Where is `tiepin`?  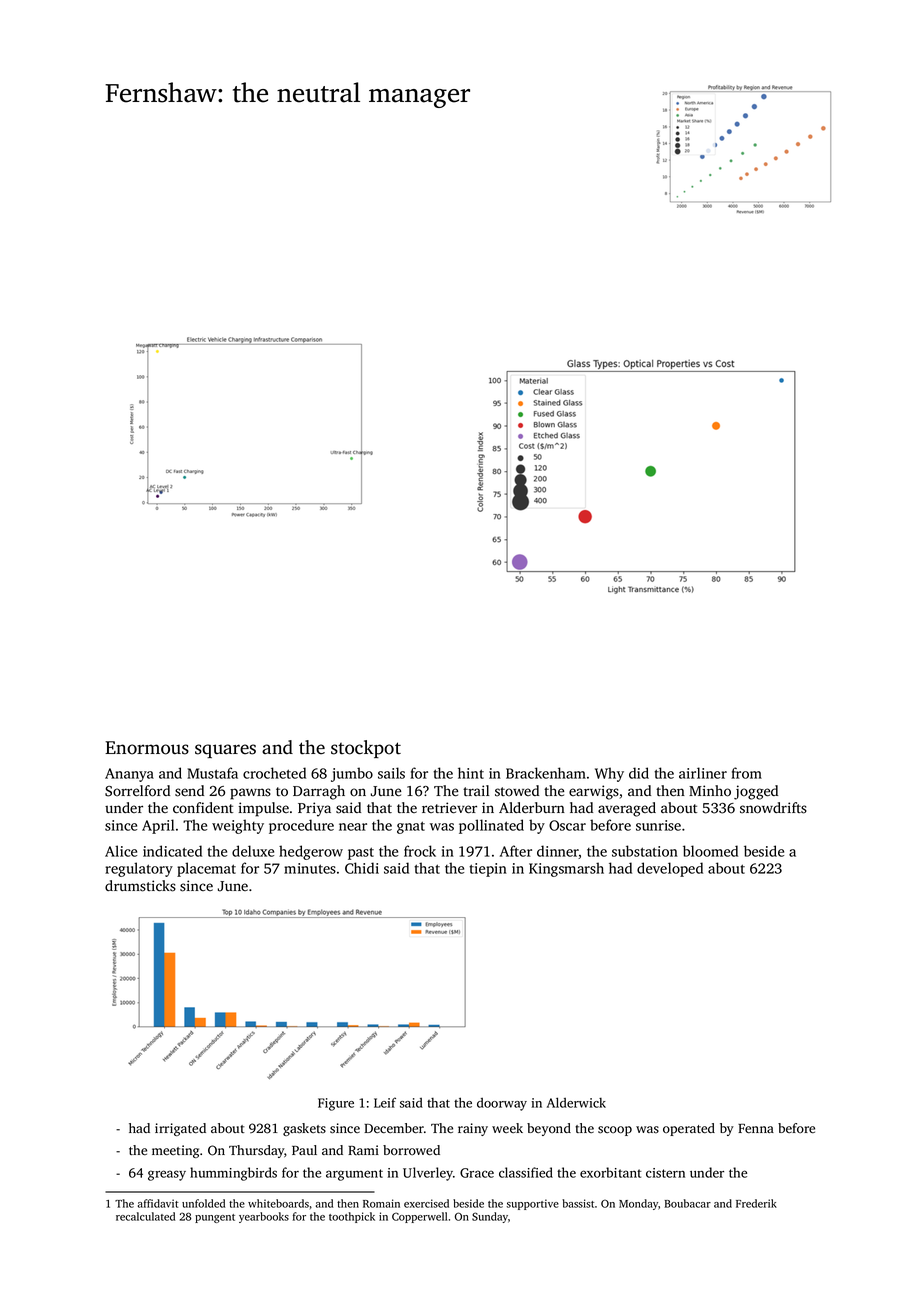 tiepin is located at coordinates (488, 870).
